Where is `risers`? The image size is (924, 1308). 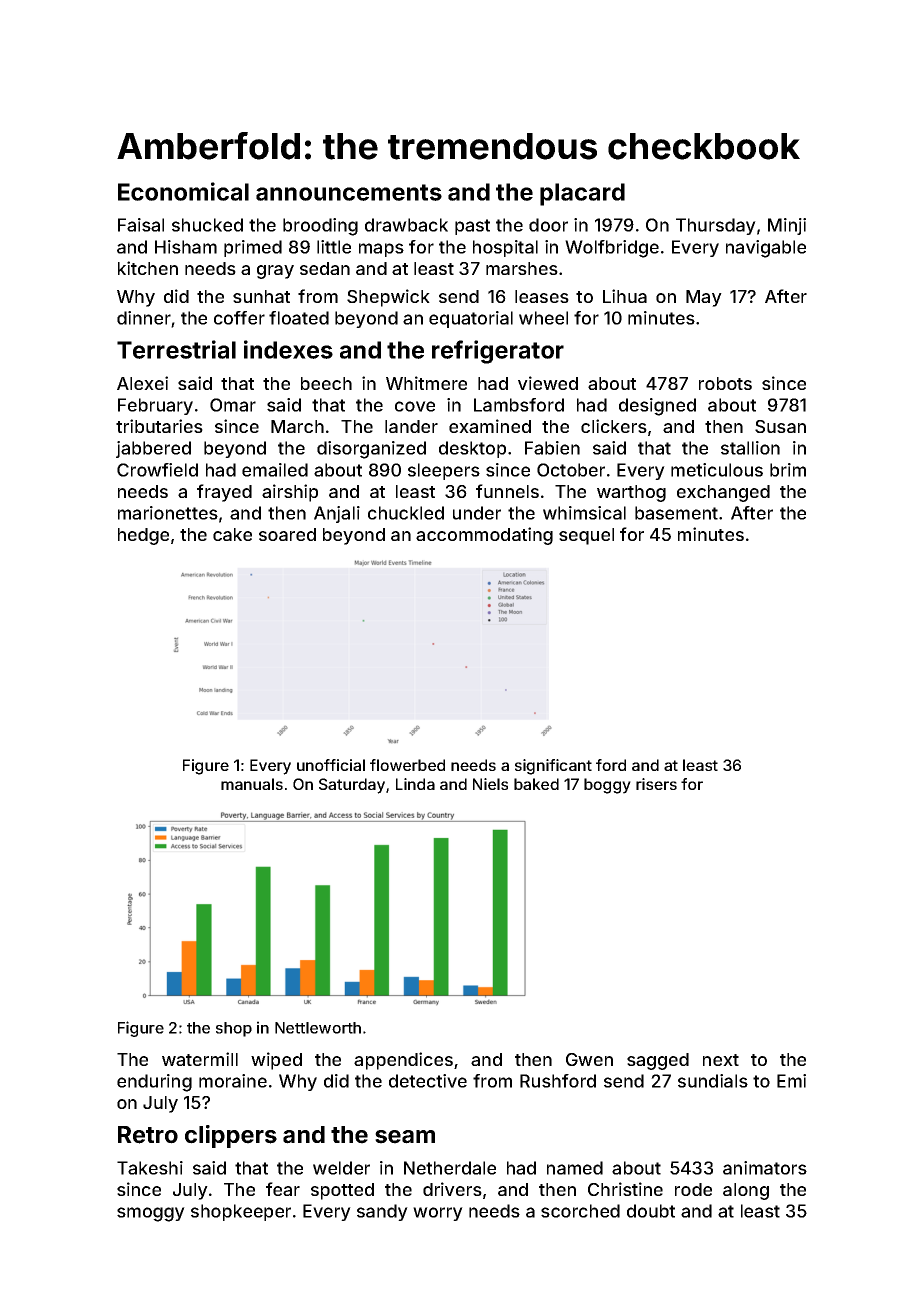 risers is located at coordinates (656, 784).
